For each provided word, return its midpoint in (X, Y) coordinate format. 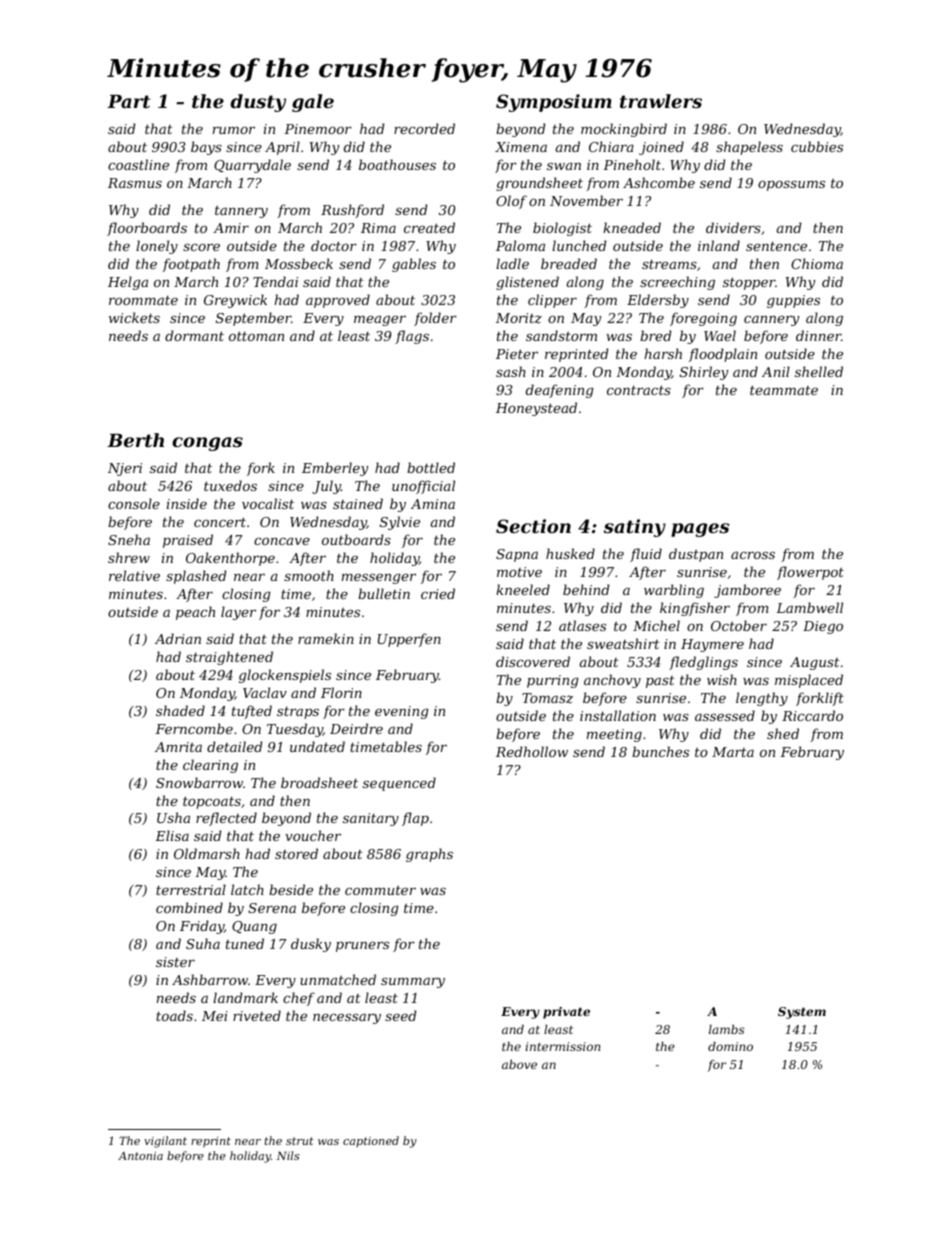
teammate (784, 390)
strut (300, 1141)
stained (358, 503)
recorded (424, 128)
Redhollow (532, 751)
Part (128, 101)
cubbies (817, 146)
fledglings (703, 663)
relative (134, 575)
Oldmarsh (207, 853)
